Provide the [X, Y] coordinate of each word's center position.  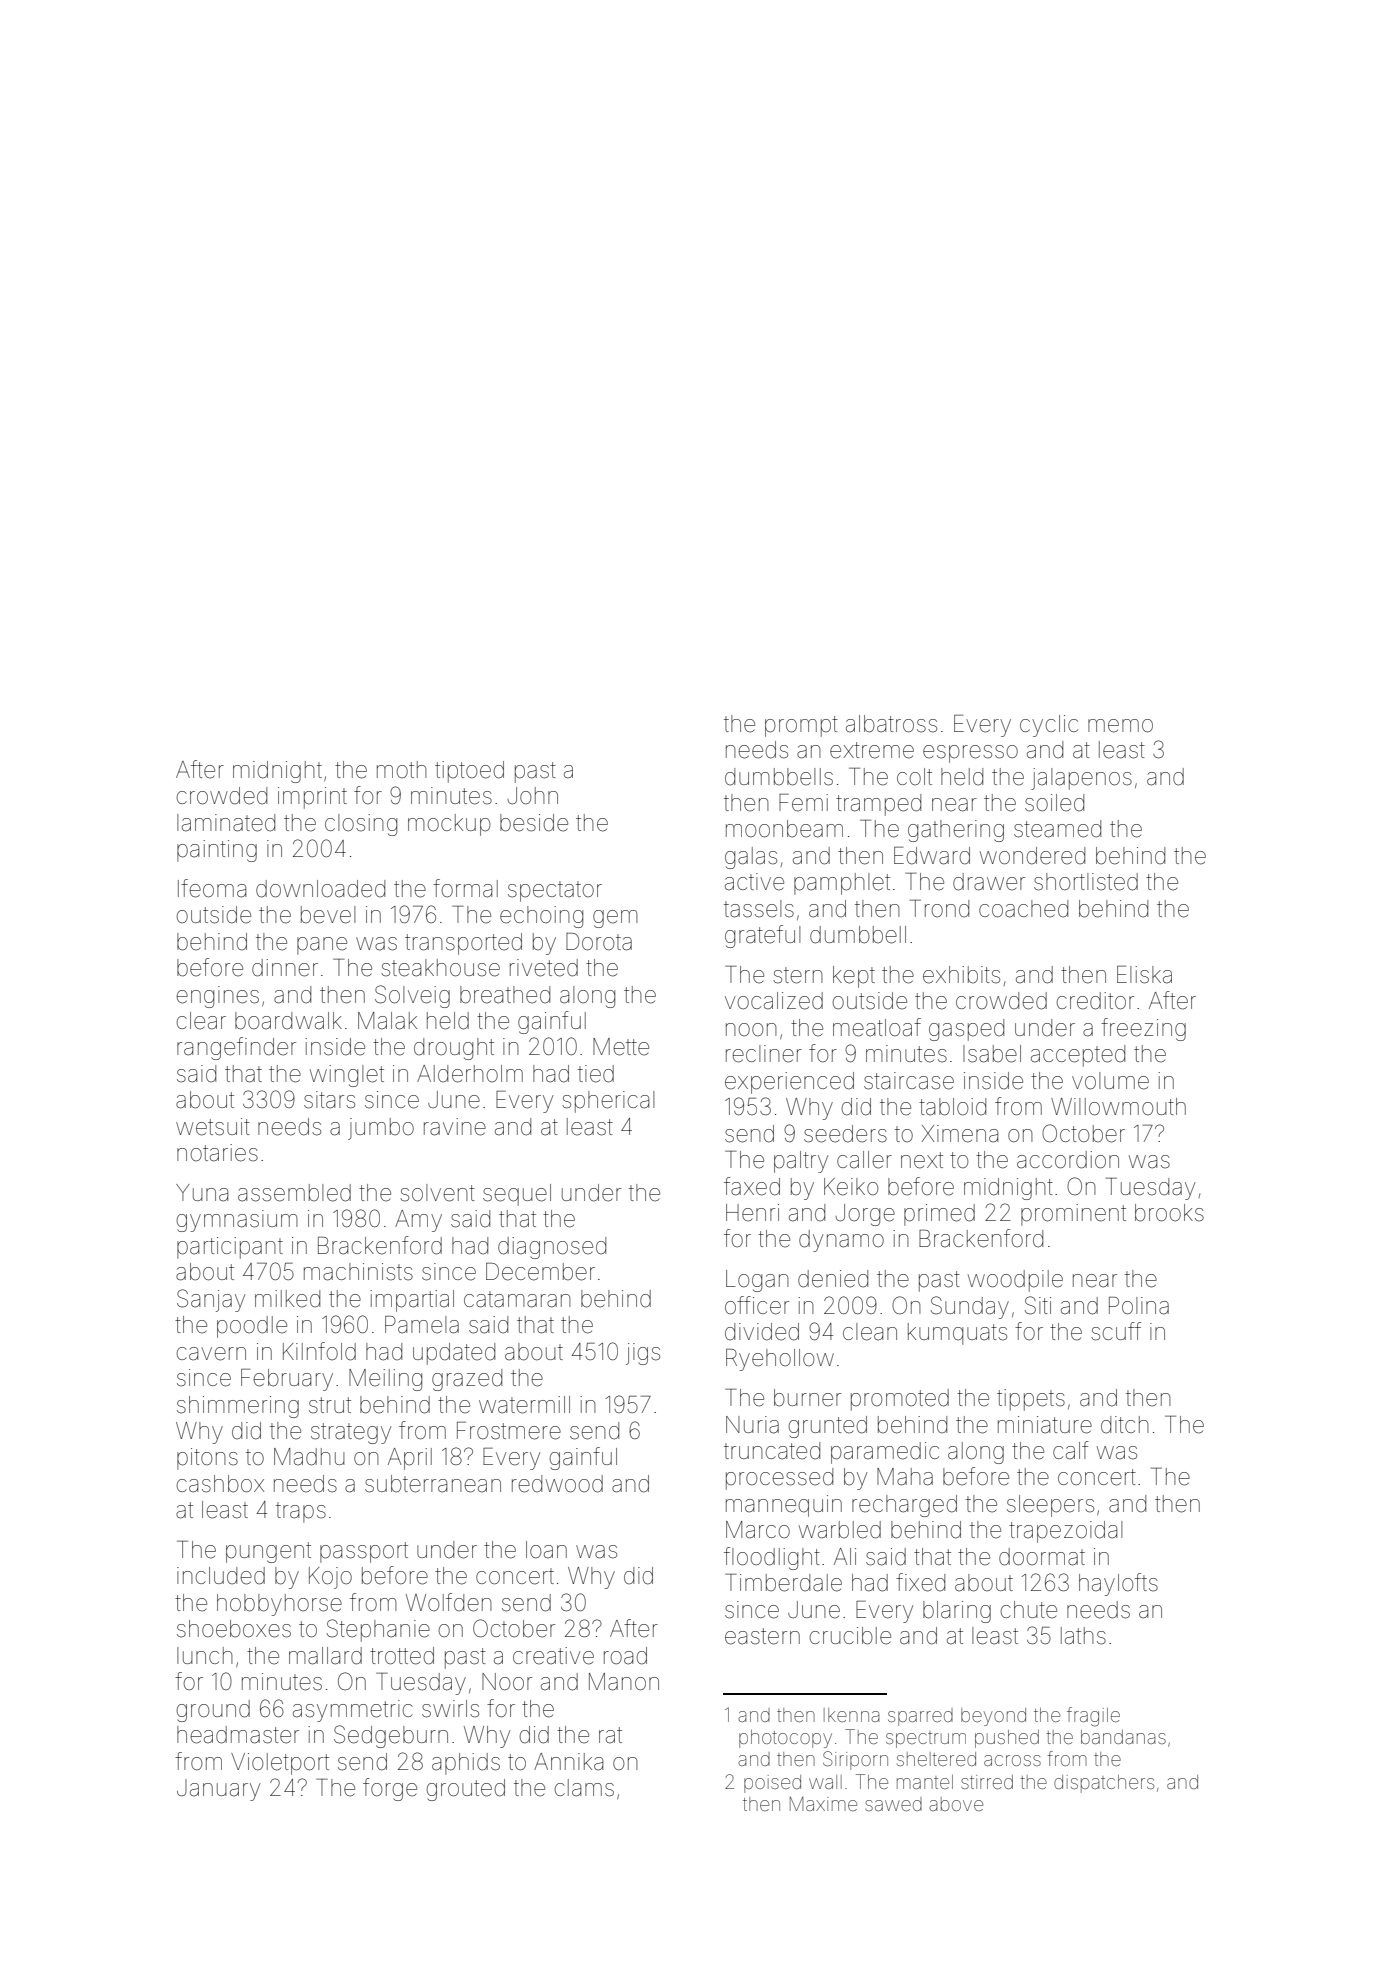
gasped [966, 1030]
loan [546, 1550]
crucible [850, 1636]
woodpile [1015, 1281]
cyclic [1049, 726]
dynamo [841, 1241]
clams [584, 1788]
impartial [412, 1301]
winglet [347, 1076]
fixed [920, 1582]
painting [217, 851]
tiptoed [469, 772]
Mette [621, 1047]
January [218, 1790]
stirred [987, 1782]
